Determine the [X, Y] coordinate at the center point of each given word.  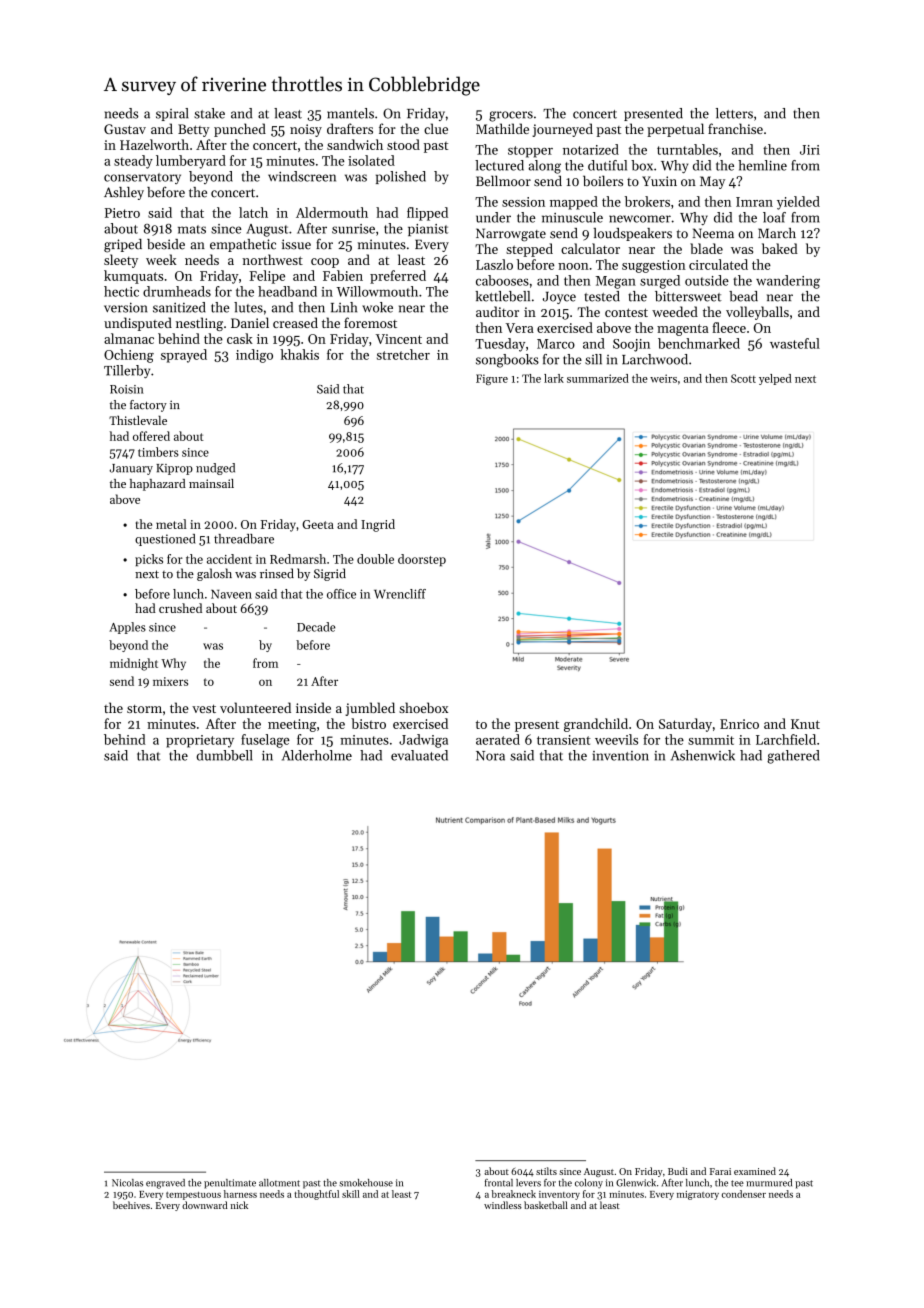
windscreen [302, 176]
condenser [744, 1194]
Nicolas [127, 1183]
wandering [788, 282]
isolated [371, 160]
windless [503, 1205]
